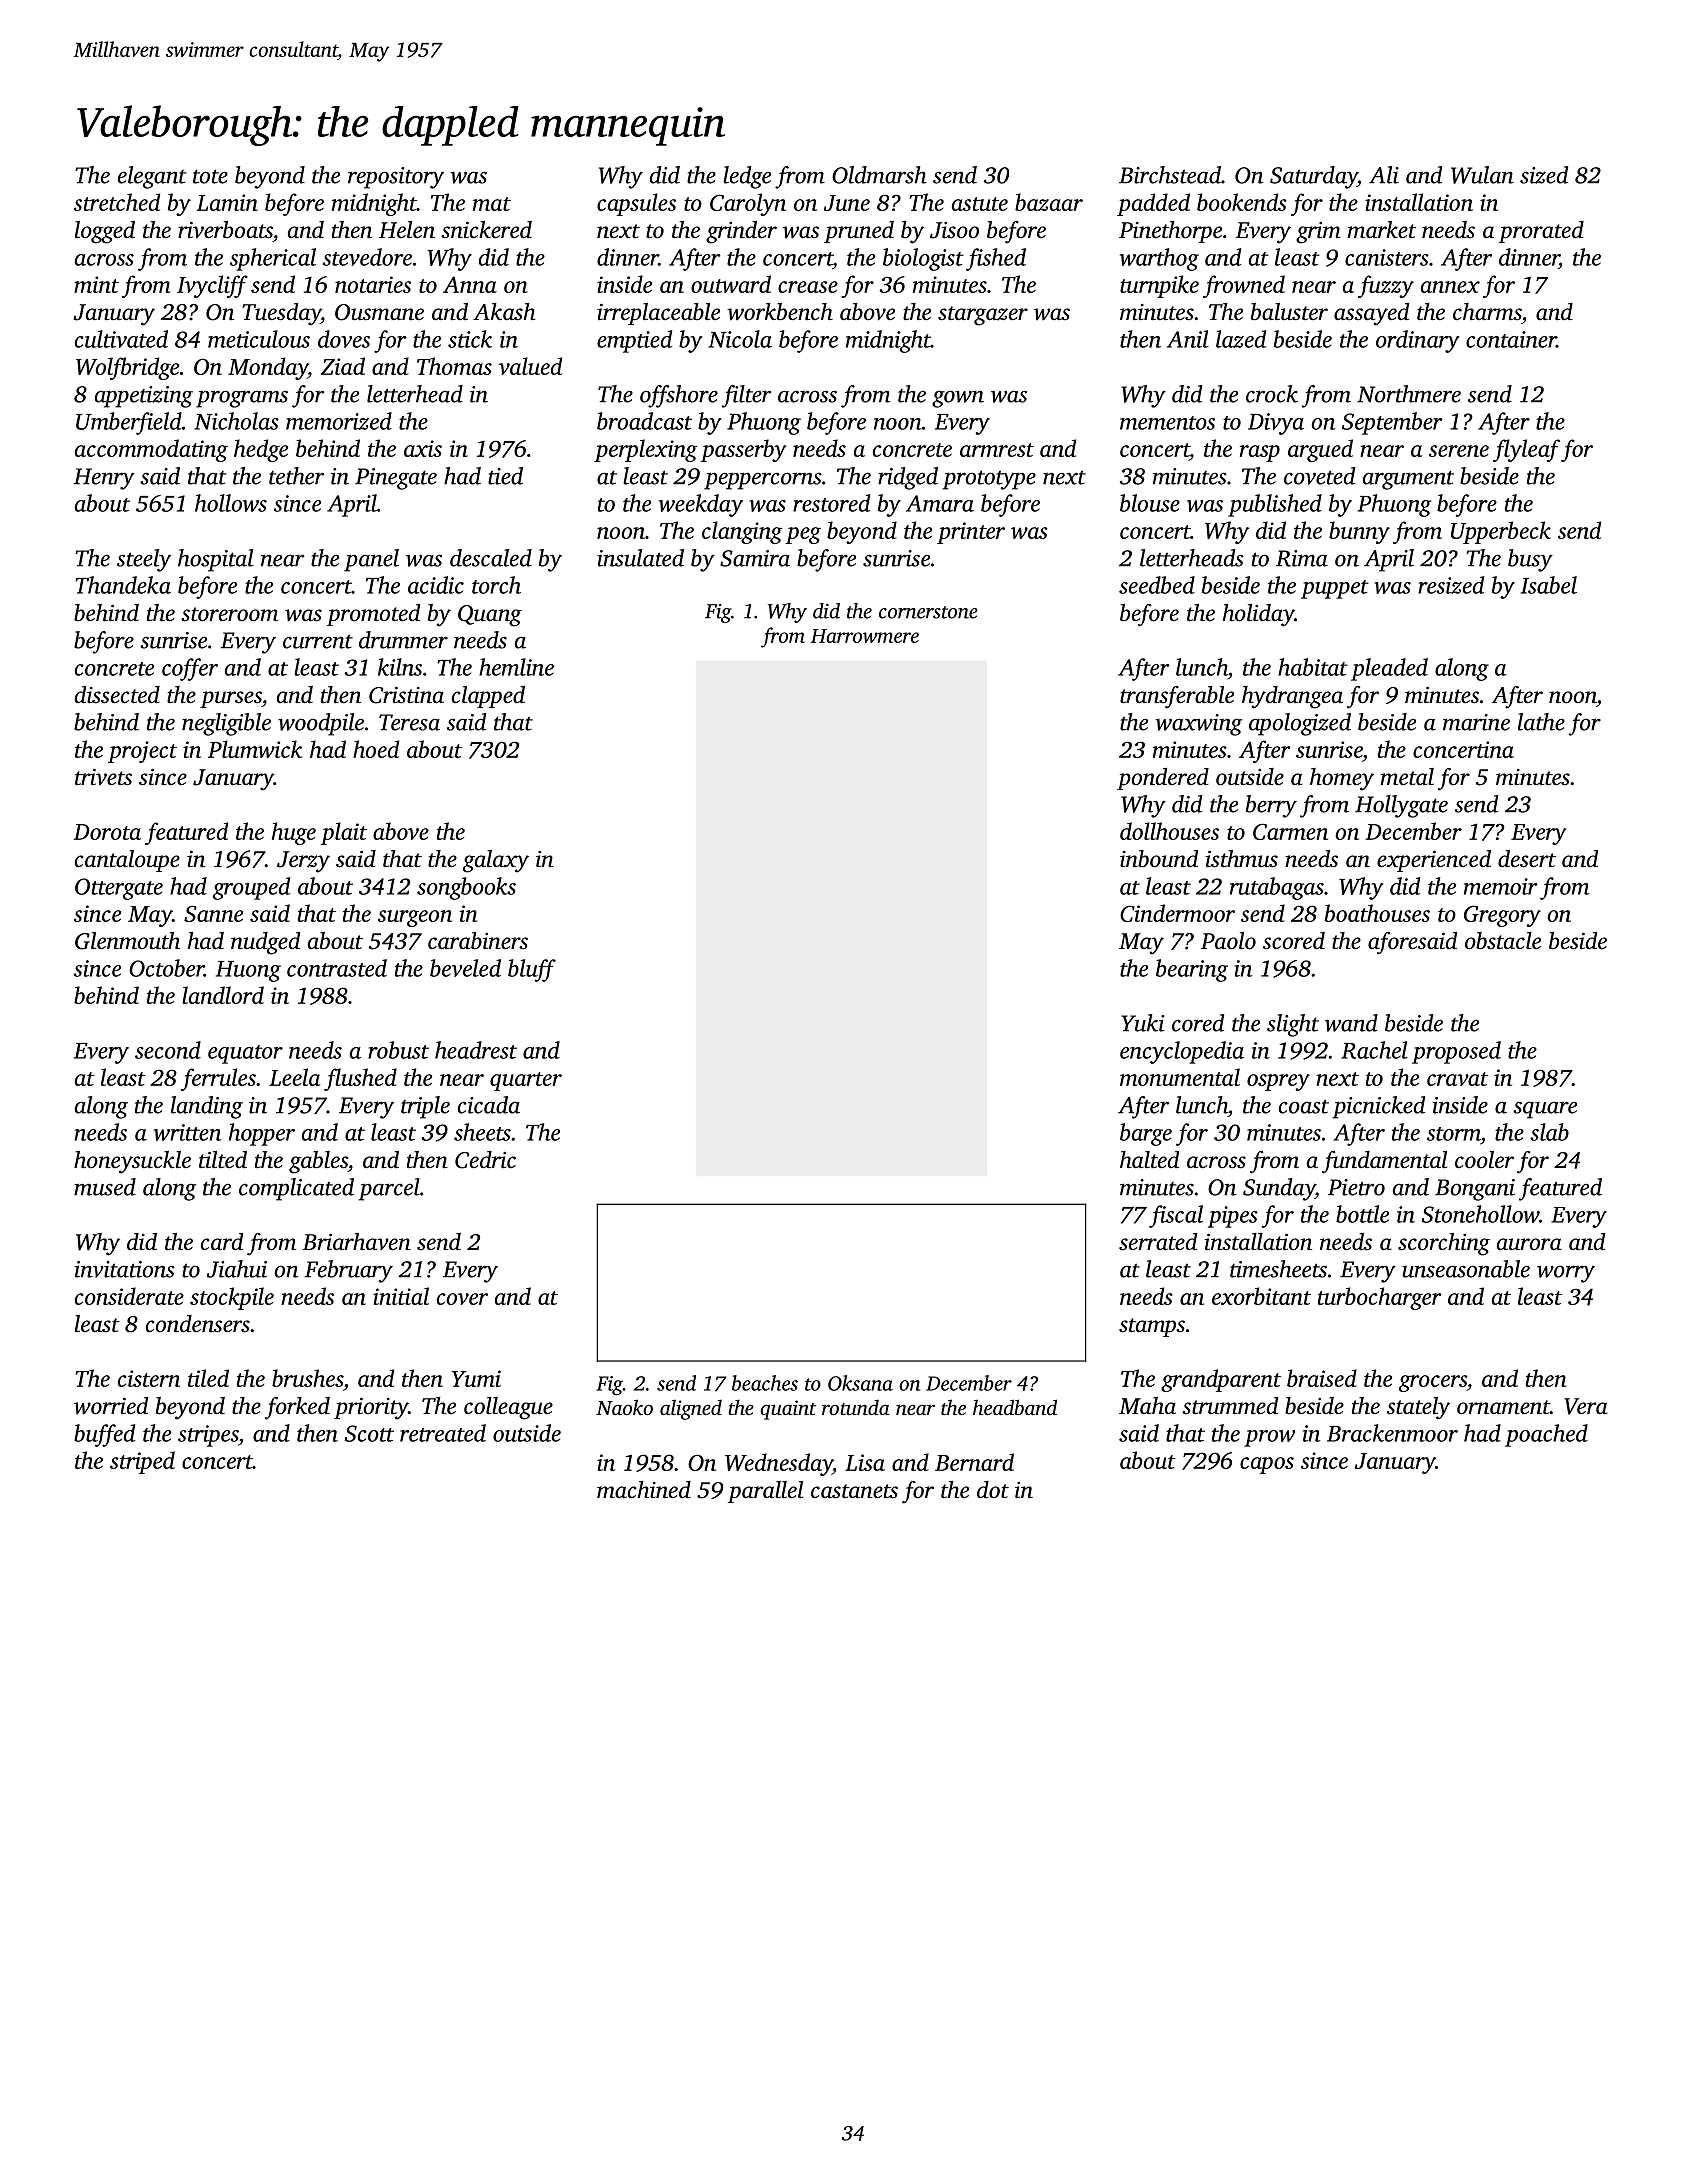  I want to click on inbound, so click(1159, 859).
